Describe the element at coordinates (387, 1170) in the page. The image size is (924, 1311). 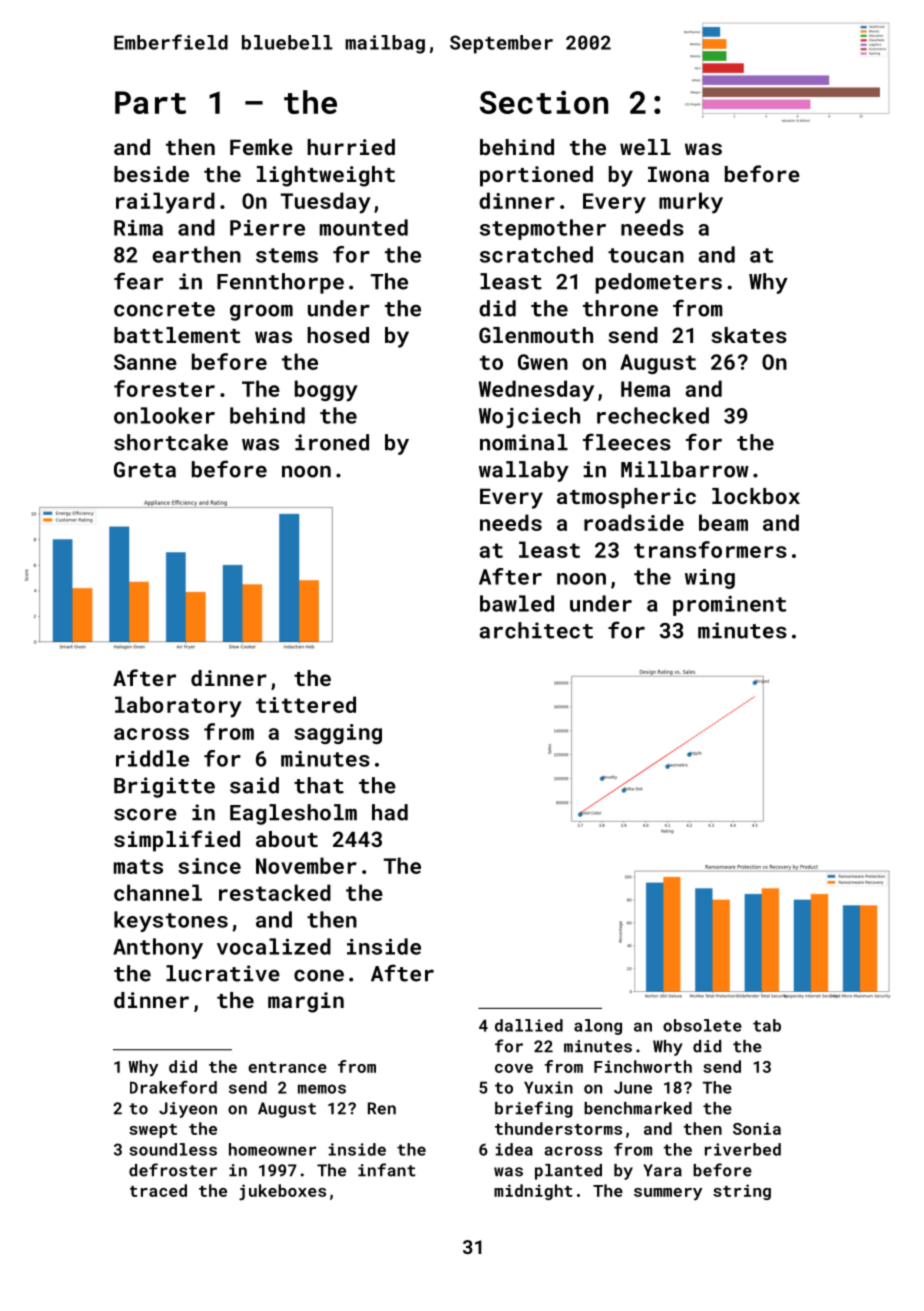
I see `infant` at that location.
